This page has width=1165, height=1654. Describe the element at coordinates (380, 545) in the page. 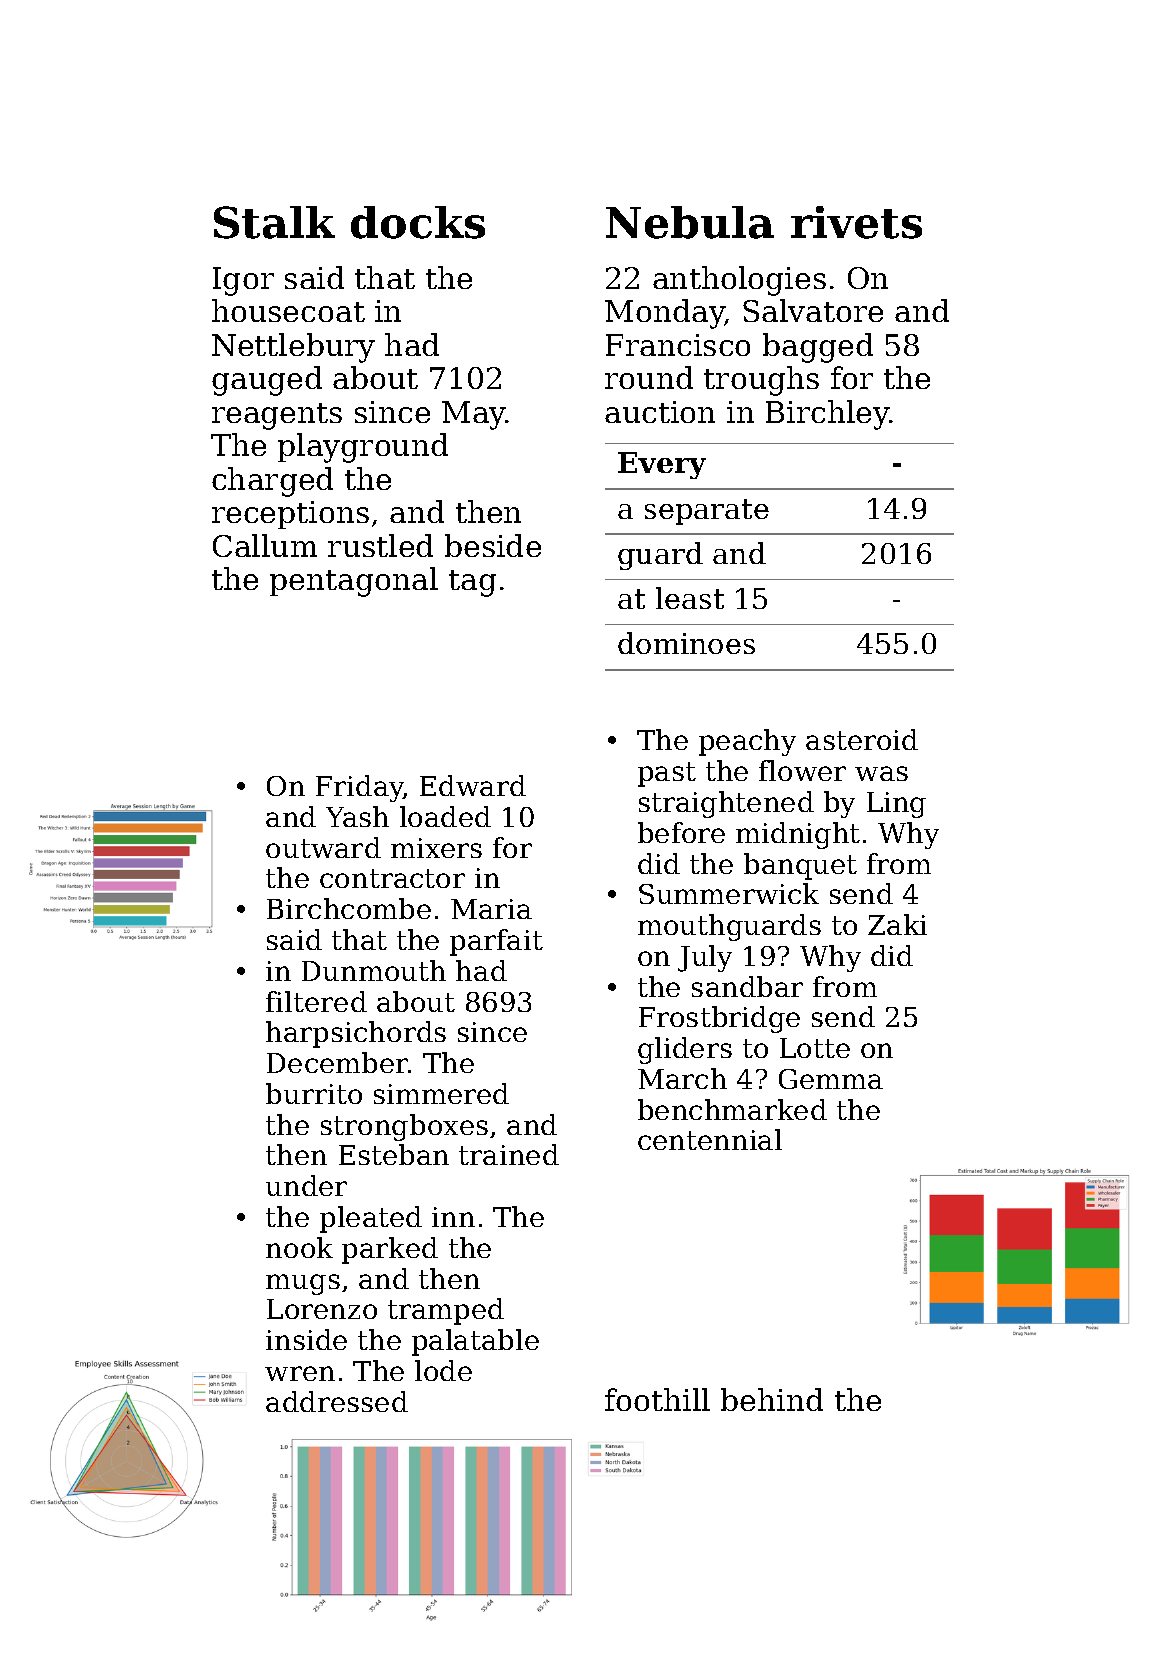

I see `rustled` at that location.
